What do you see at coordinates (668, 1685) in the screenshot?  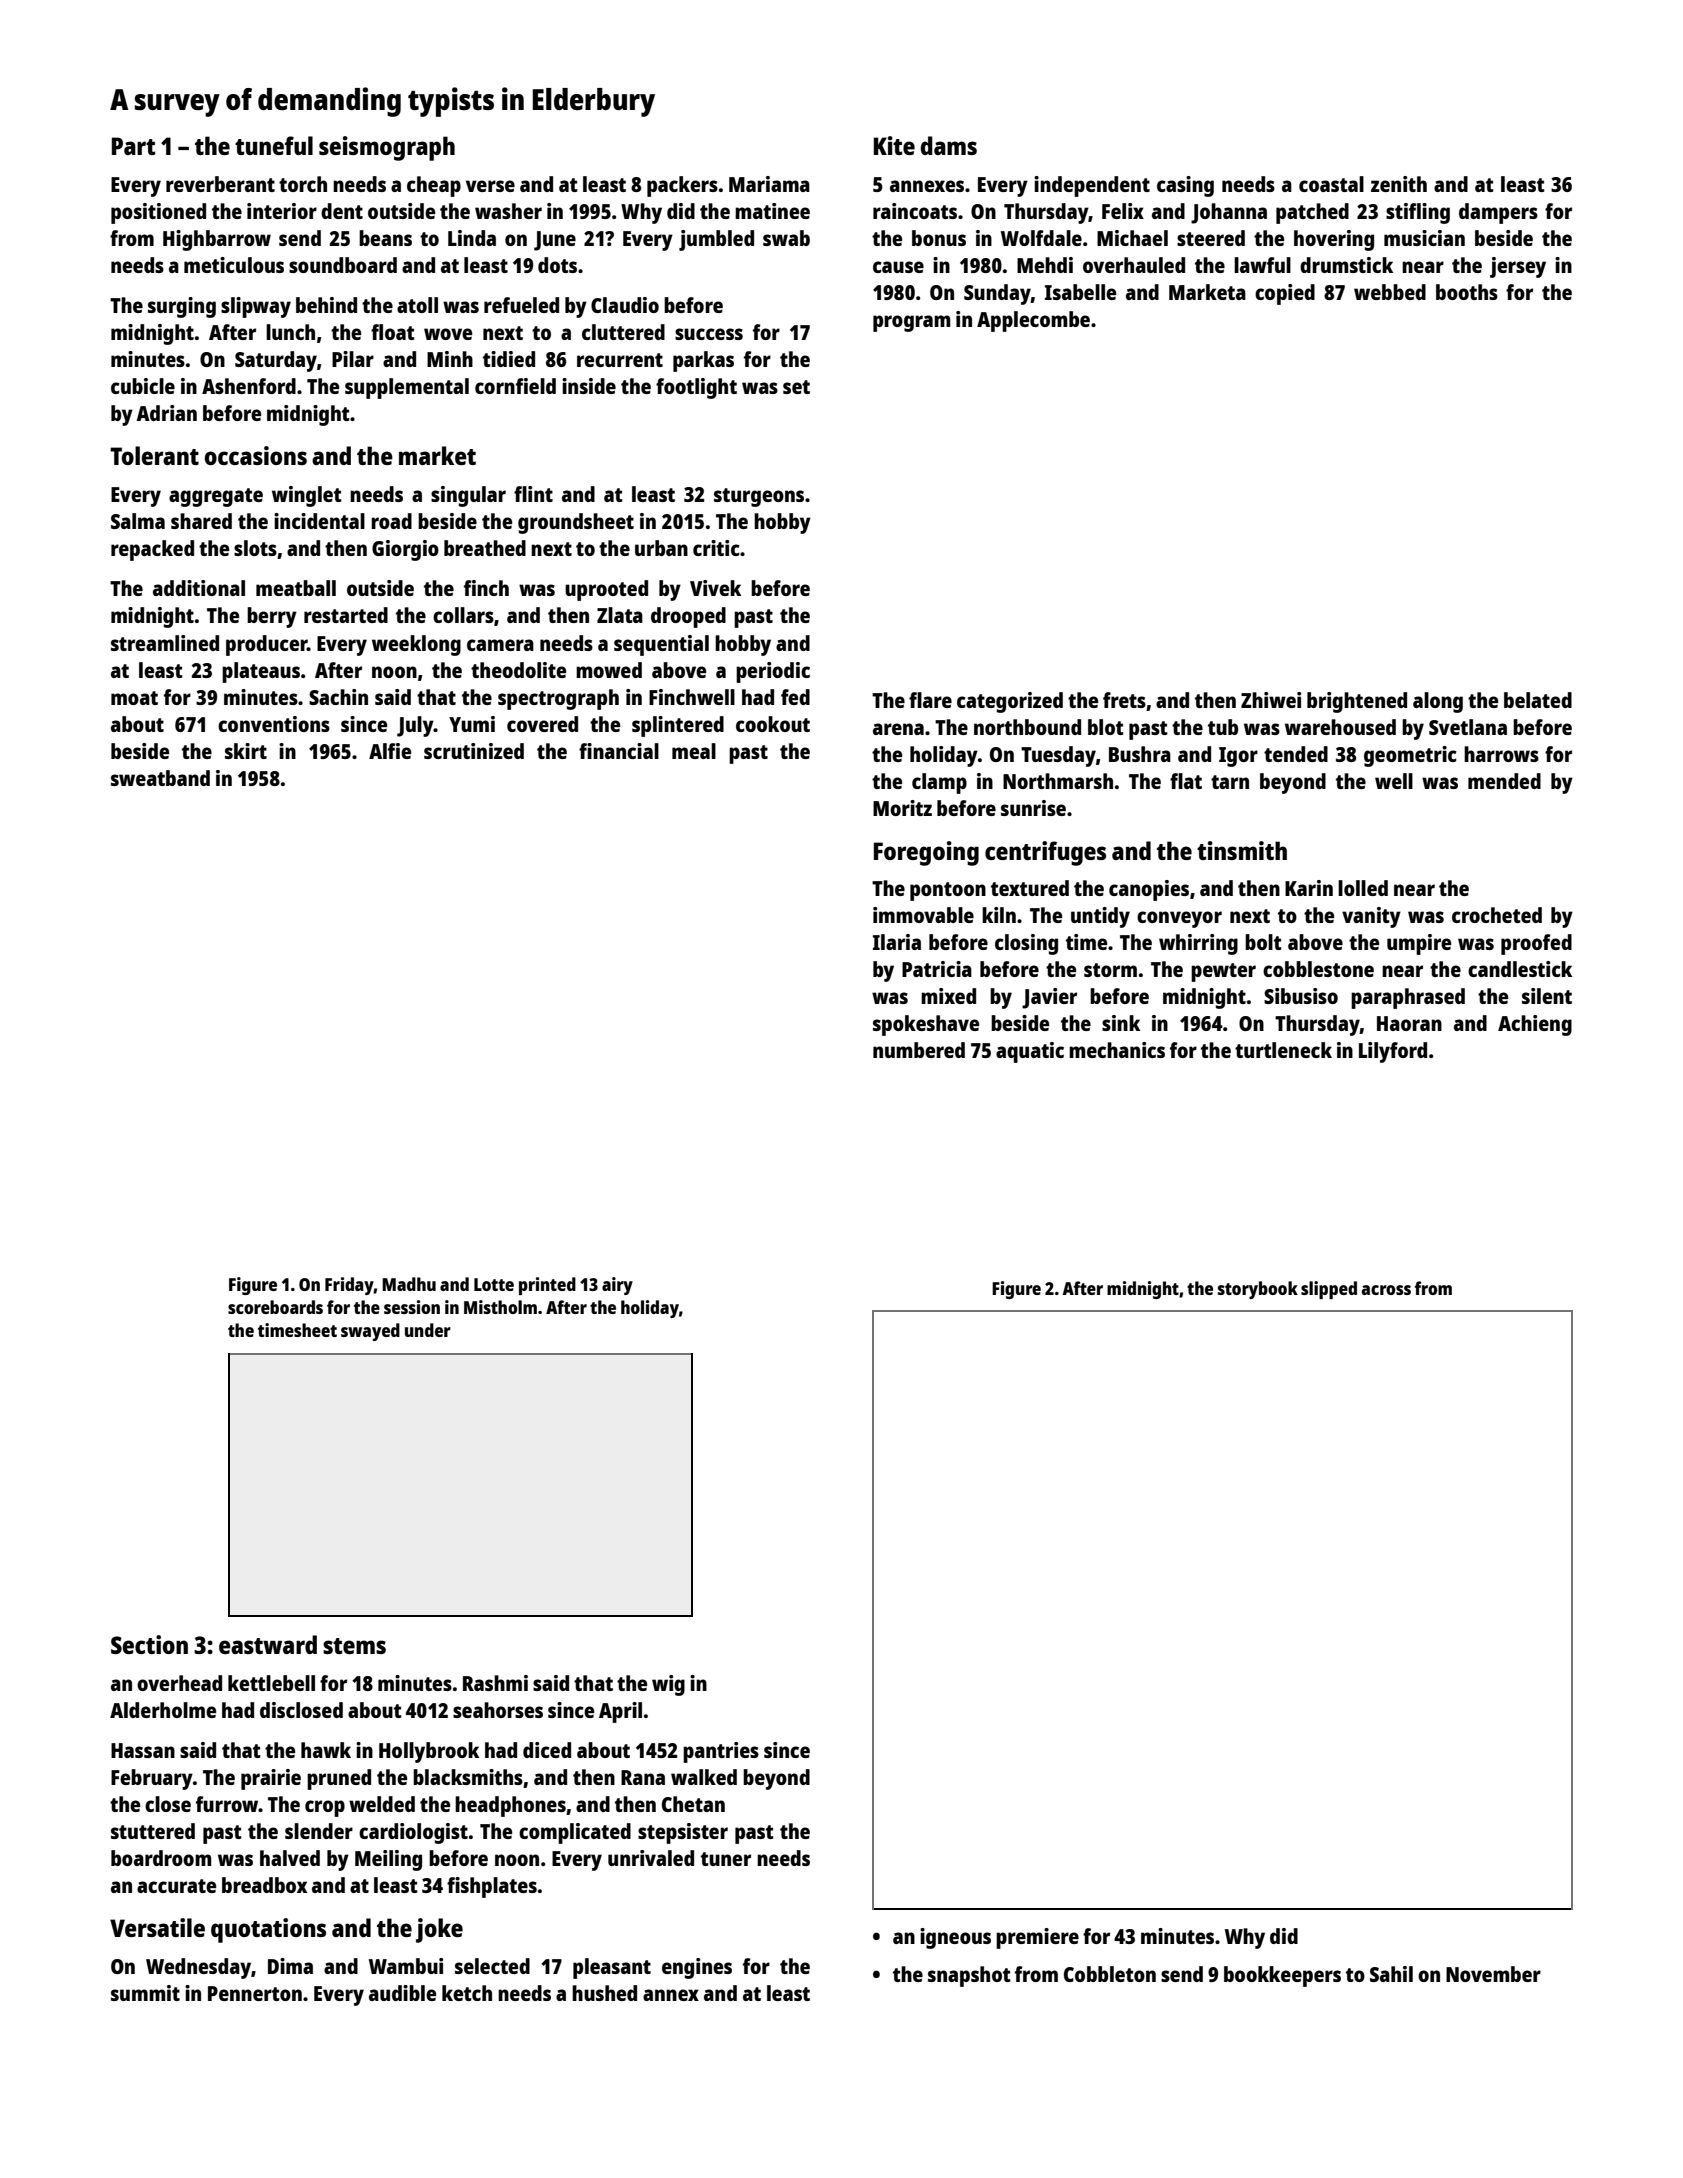 I see `wig` at bounding box center [668, 1685].
